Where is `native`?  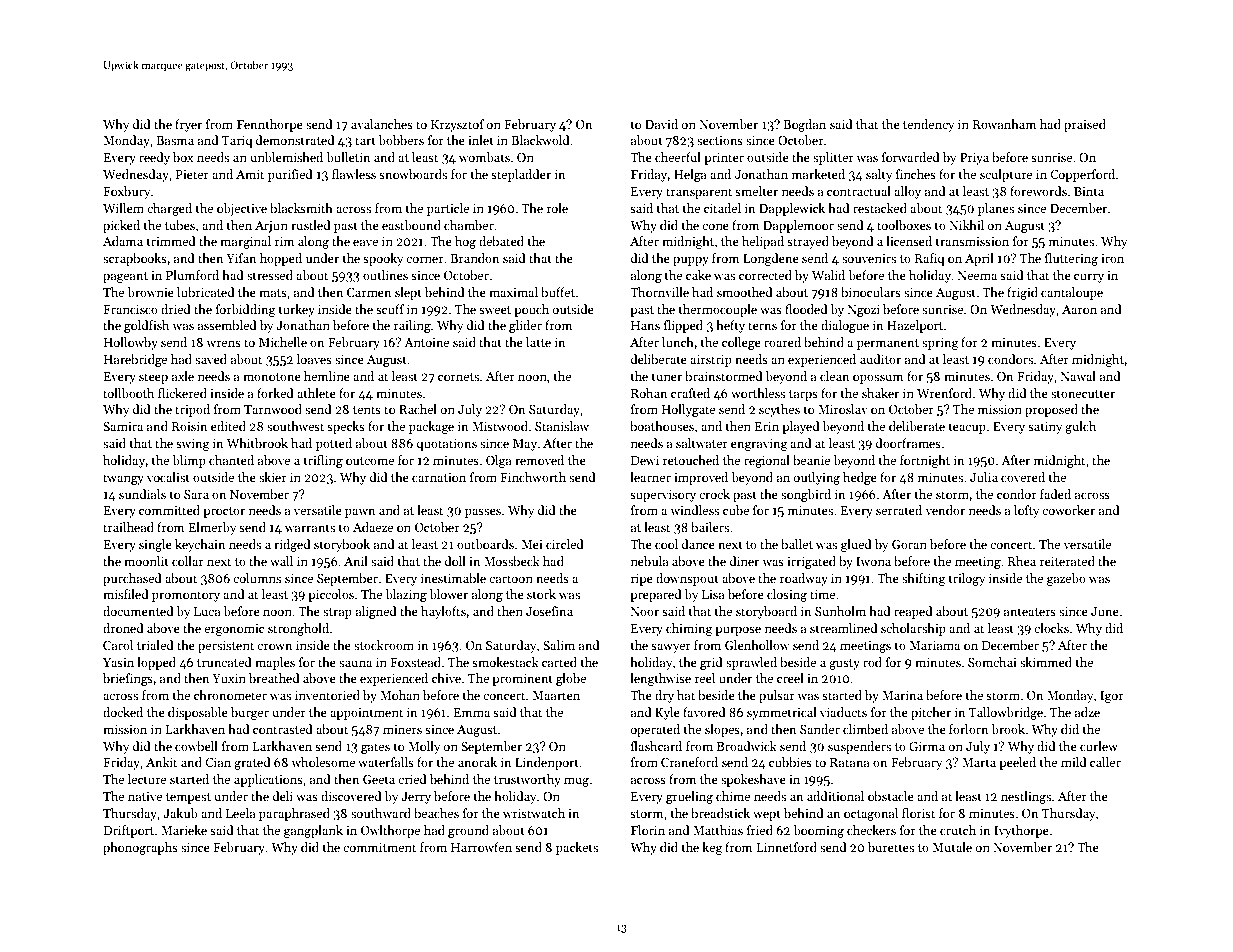 native is located at coordinates (145, 796).
